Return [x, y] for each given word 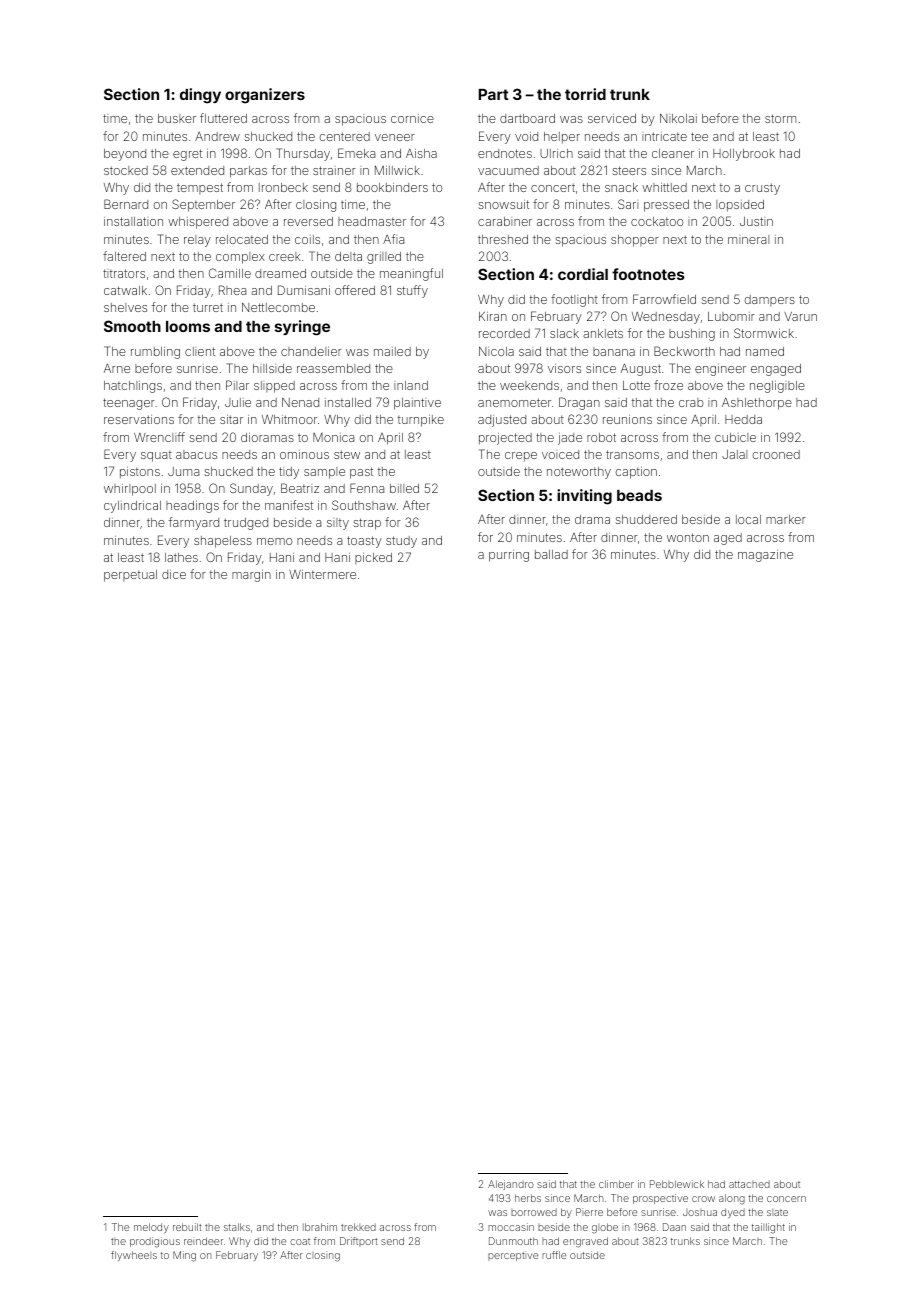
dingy [200, 96]
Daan [674, 1227]
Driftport [359, 1242]
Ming [184, 1256]
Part [494, 94]
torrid [585, 94]
